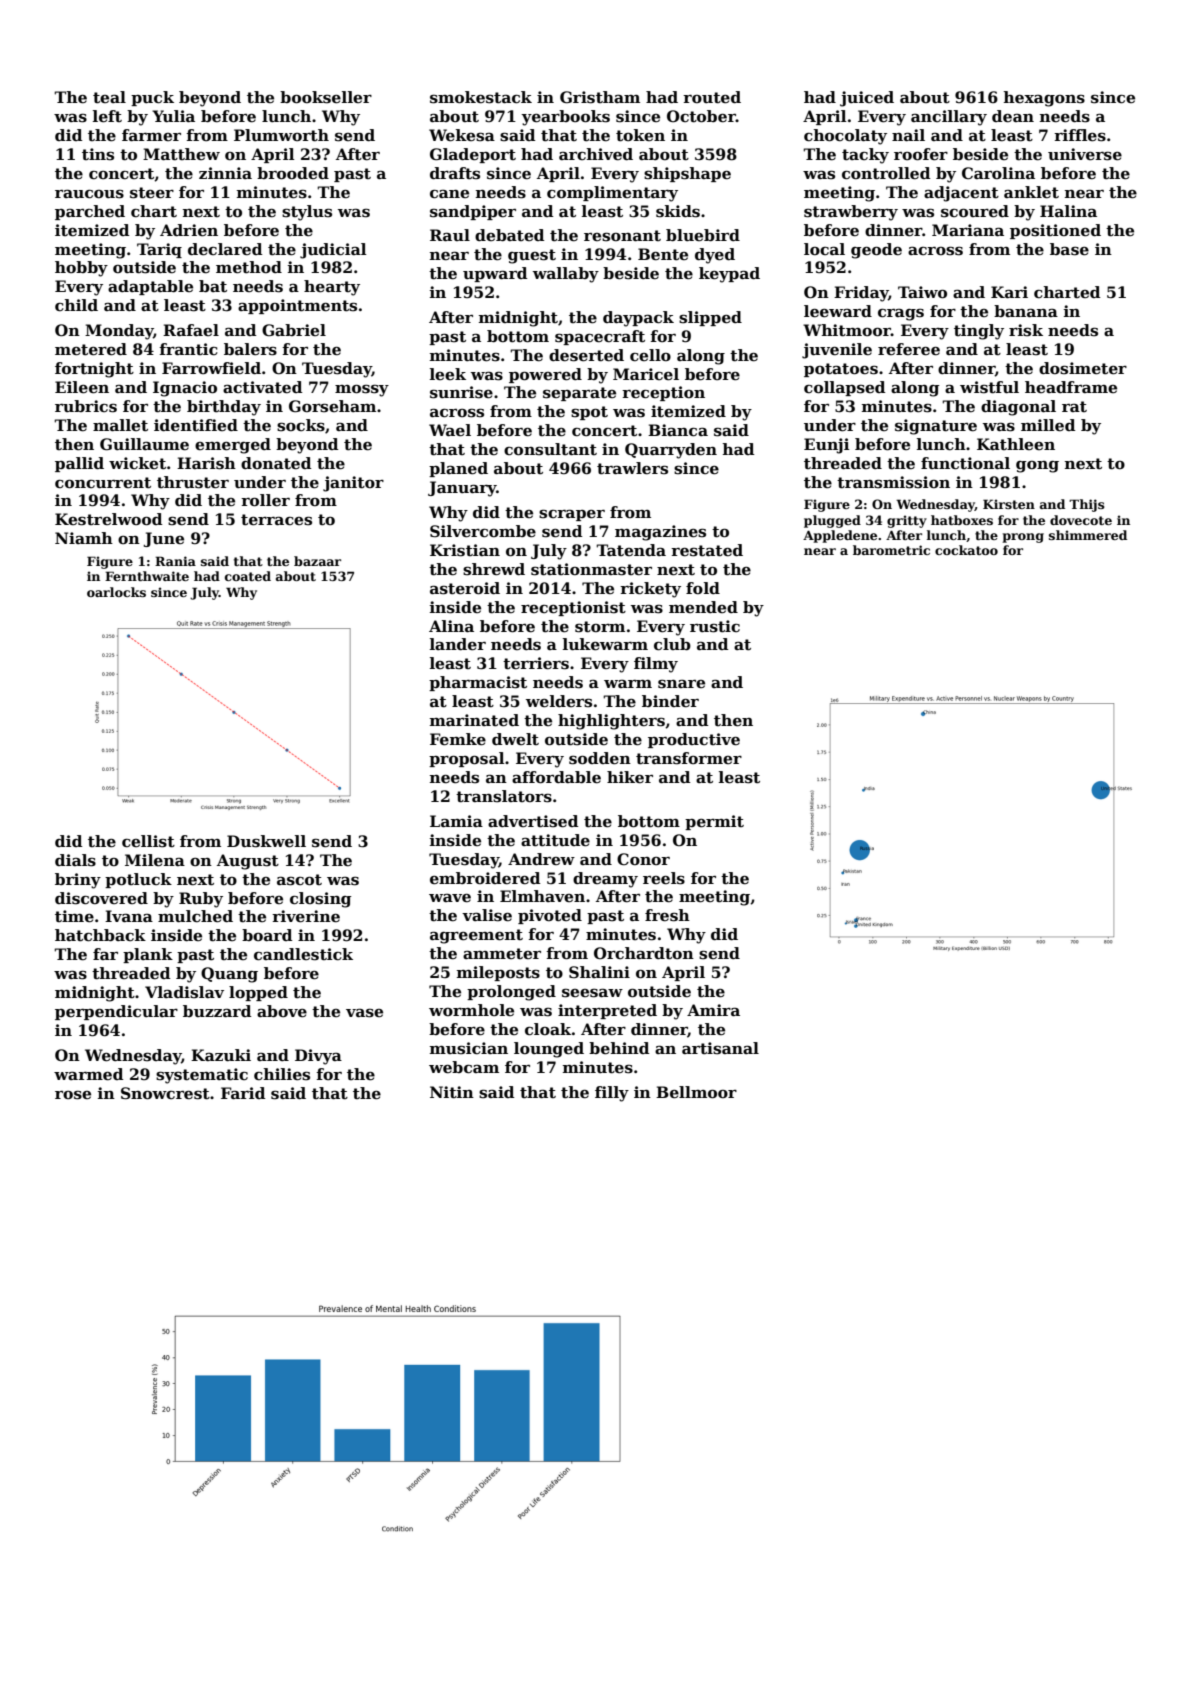 Image resolution: width=1193 pixels, height=1687 pixels. I want to click on banana, so click(1026, 311).
